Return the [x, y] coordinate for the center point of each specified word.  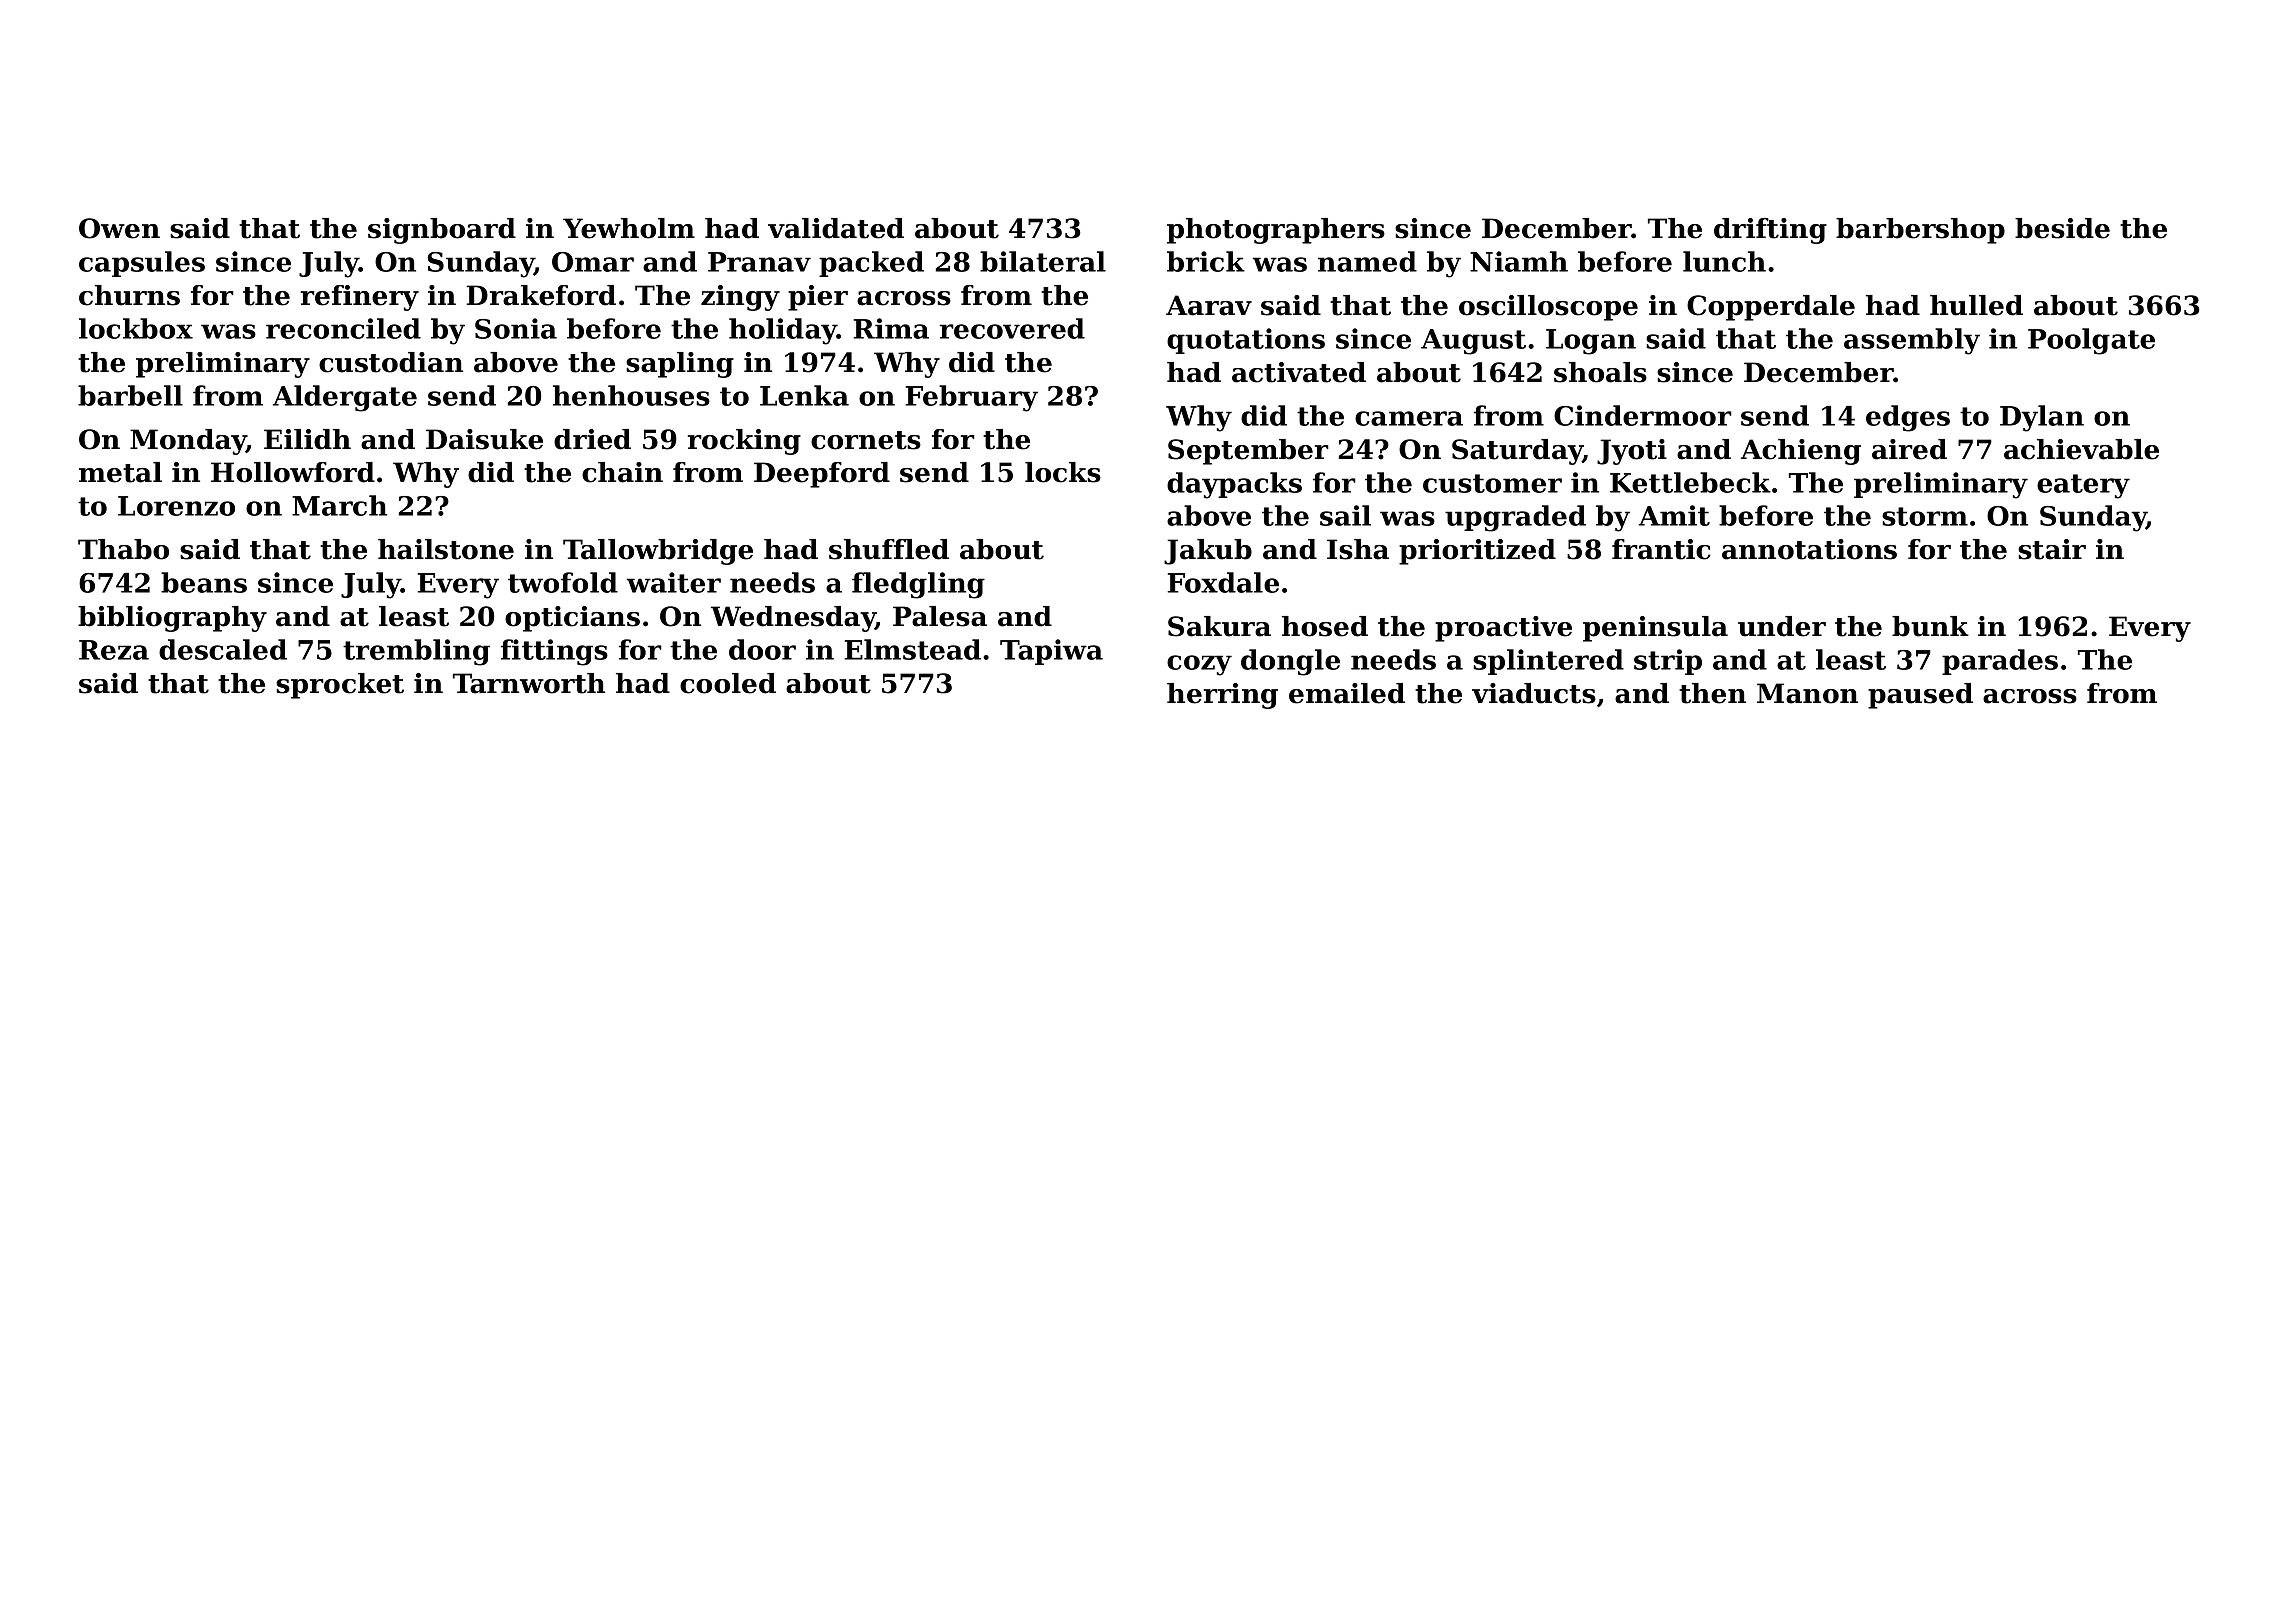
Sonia [516, 328]
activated [1299, 372]
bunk [1930, 626]
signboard [442, 231]
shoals [1600, 372]
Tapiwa [1051, 652]
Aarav [1209, 305]
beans [204, 582]
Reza [114, 650]
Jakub [1208, 552]
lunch [1724, 261]
